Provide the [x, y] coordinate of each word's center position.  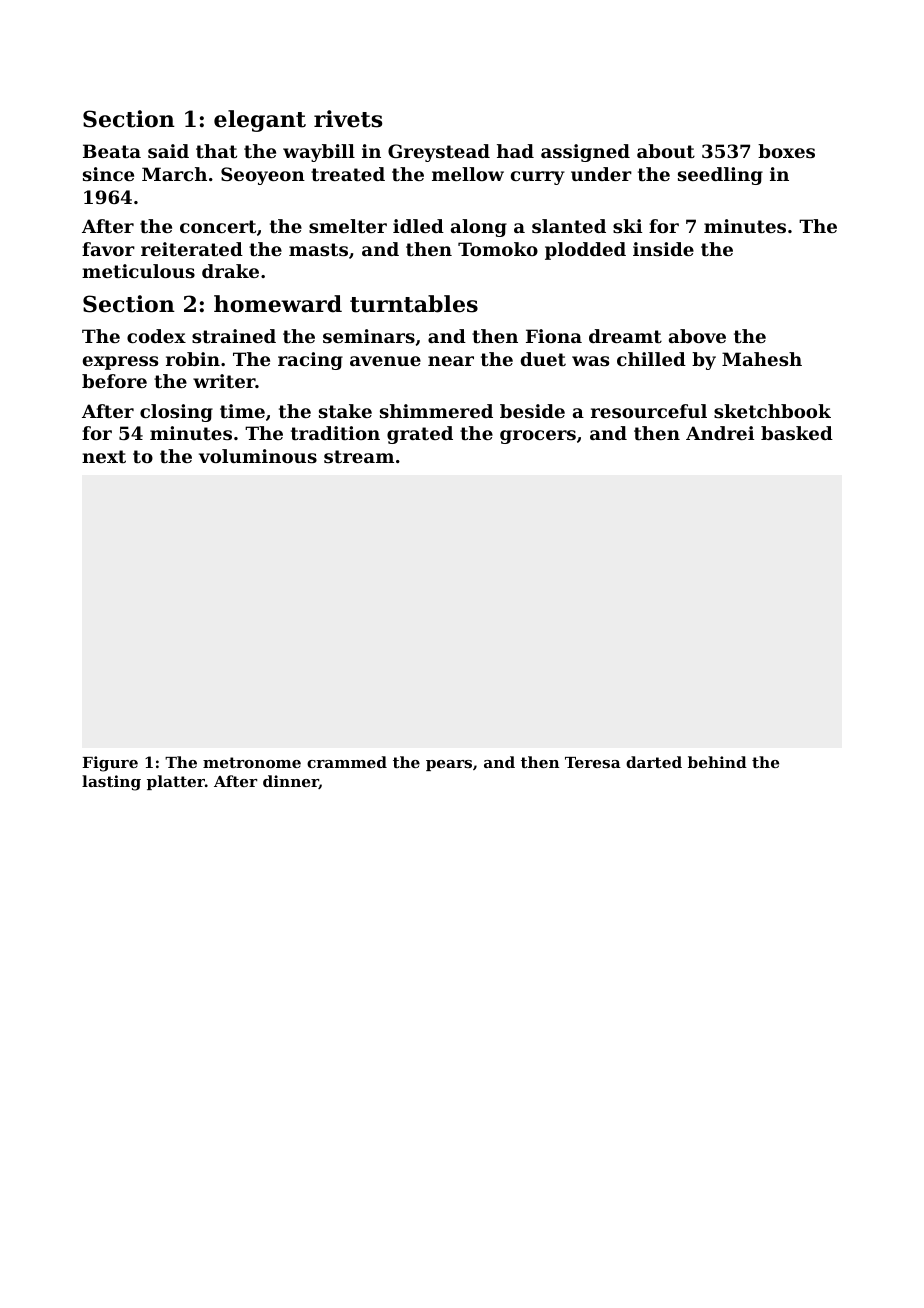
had [515, 151]
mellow [468, 174]
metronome [252, 762]
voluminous [258, 456]
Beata [112, 151]
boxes [786, 151]
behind [717, 762]
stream [359, 456]
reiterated [192, 249]
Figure [110, 764]
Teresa [593, 762]
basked [797, 433]
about [666, 151]
